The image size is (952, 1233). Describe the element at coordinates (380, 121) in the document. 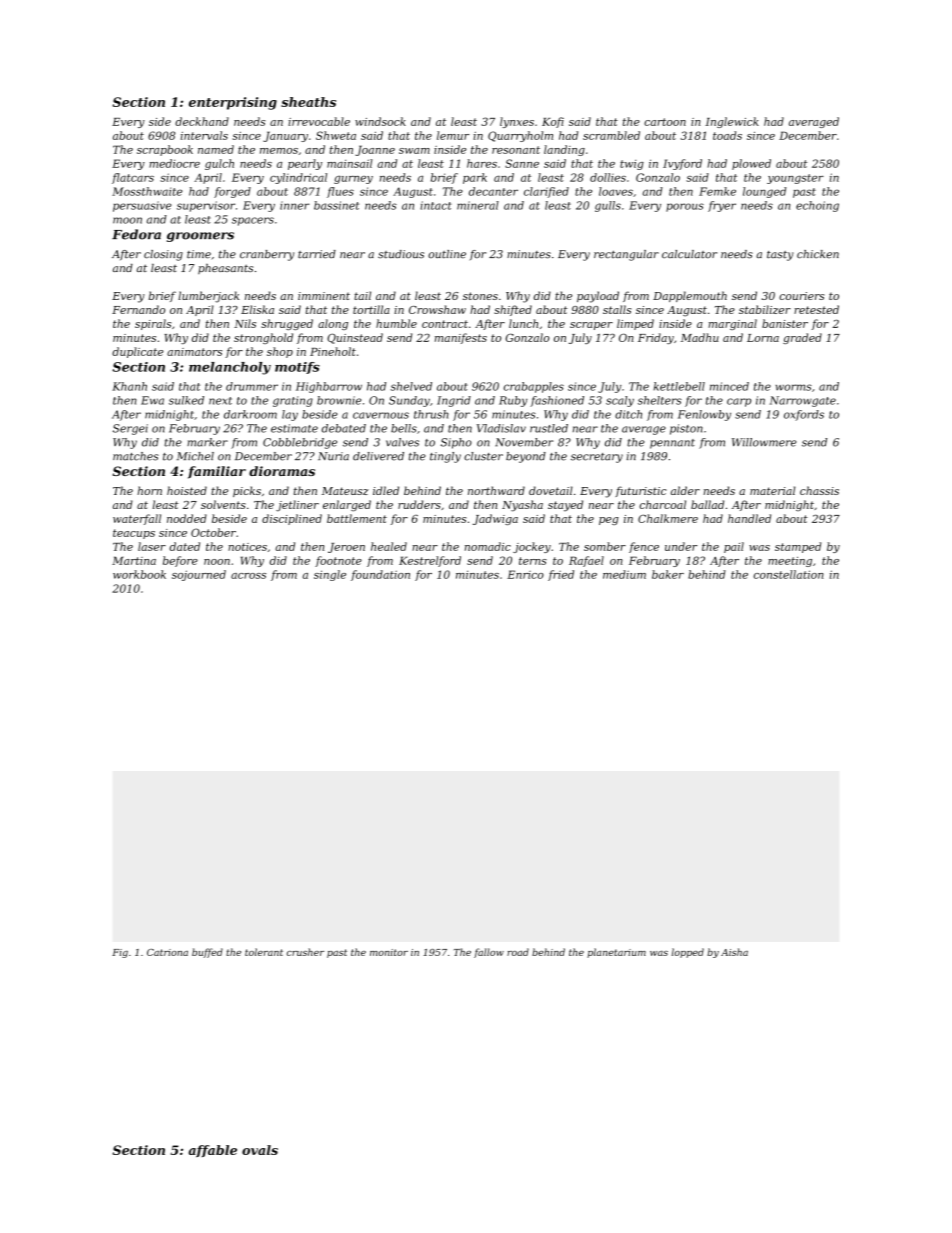

I see `windsock` at that location.
